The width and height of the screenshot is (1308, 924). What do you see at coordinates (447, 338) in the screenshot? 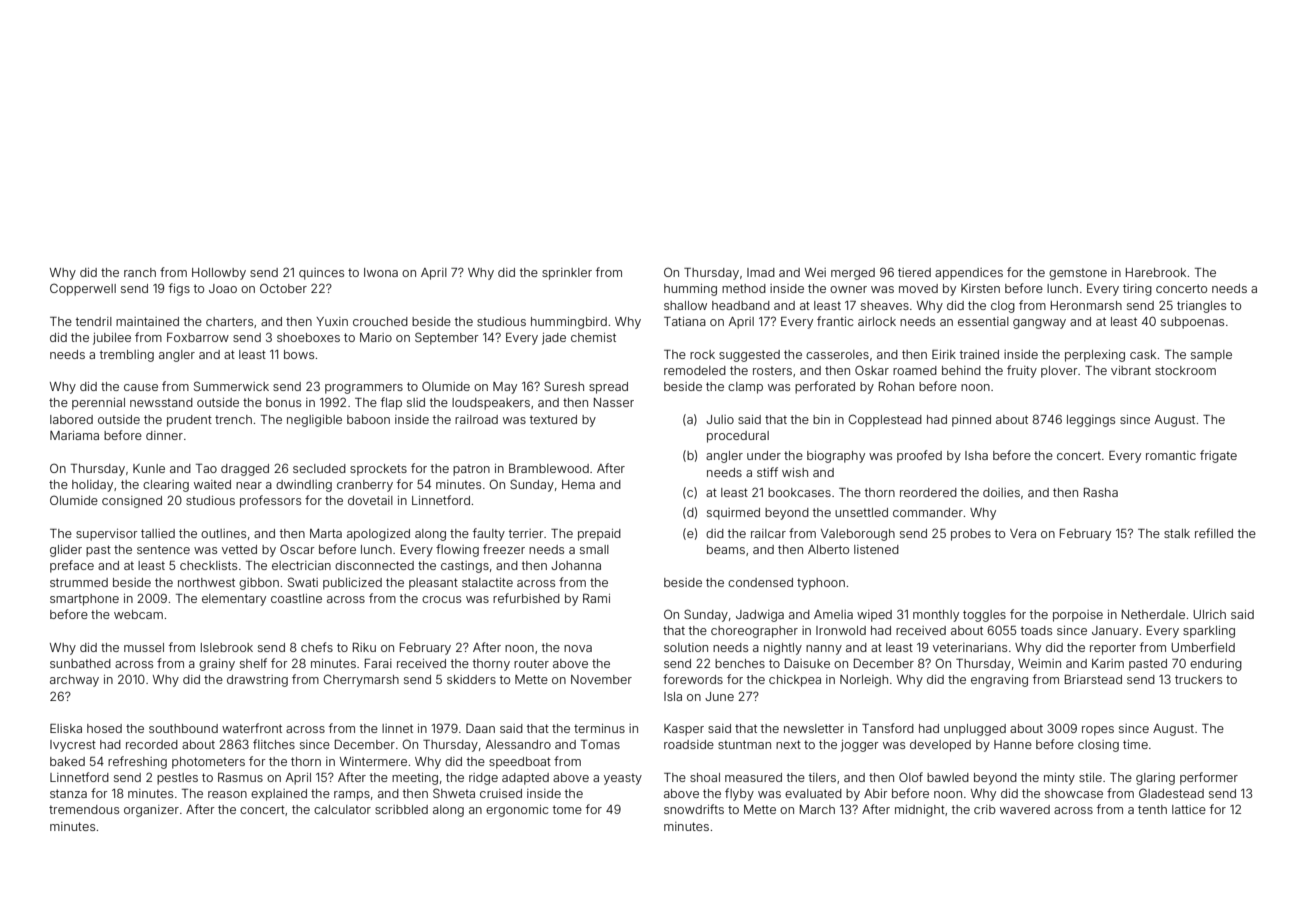
I see `September` at bounding box center [447, 338].
